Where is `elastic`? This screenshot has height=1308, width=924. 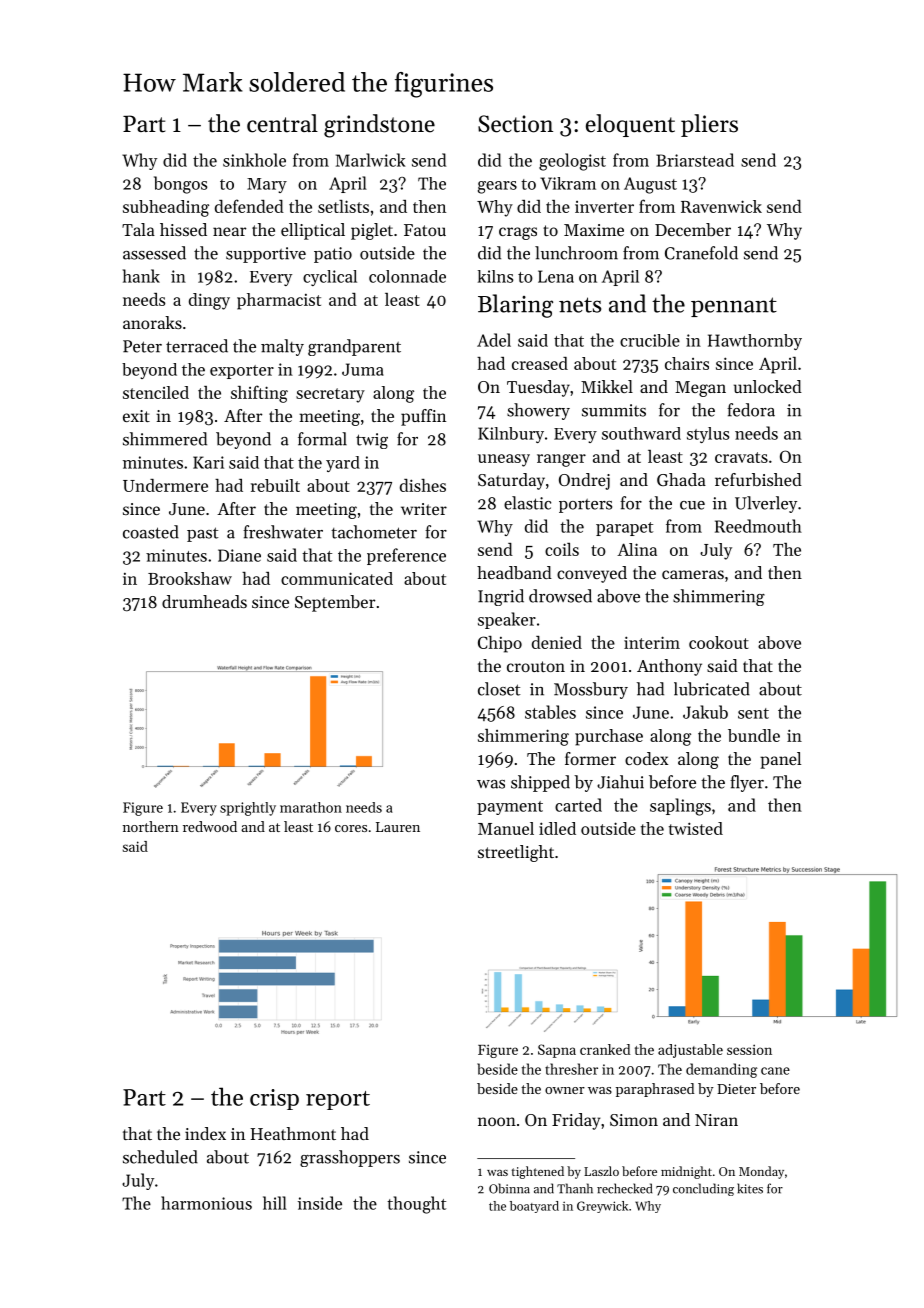 elastic is located at coordinates (527, 503).
